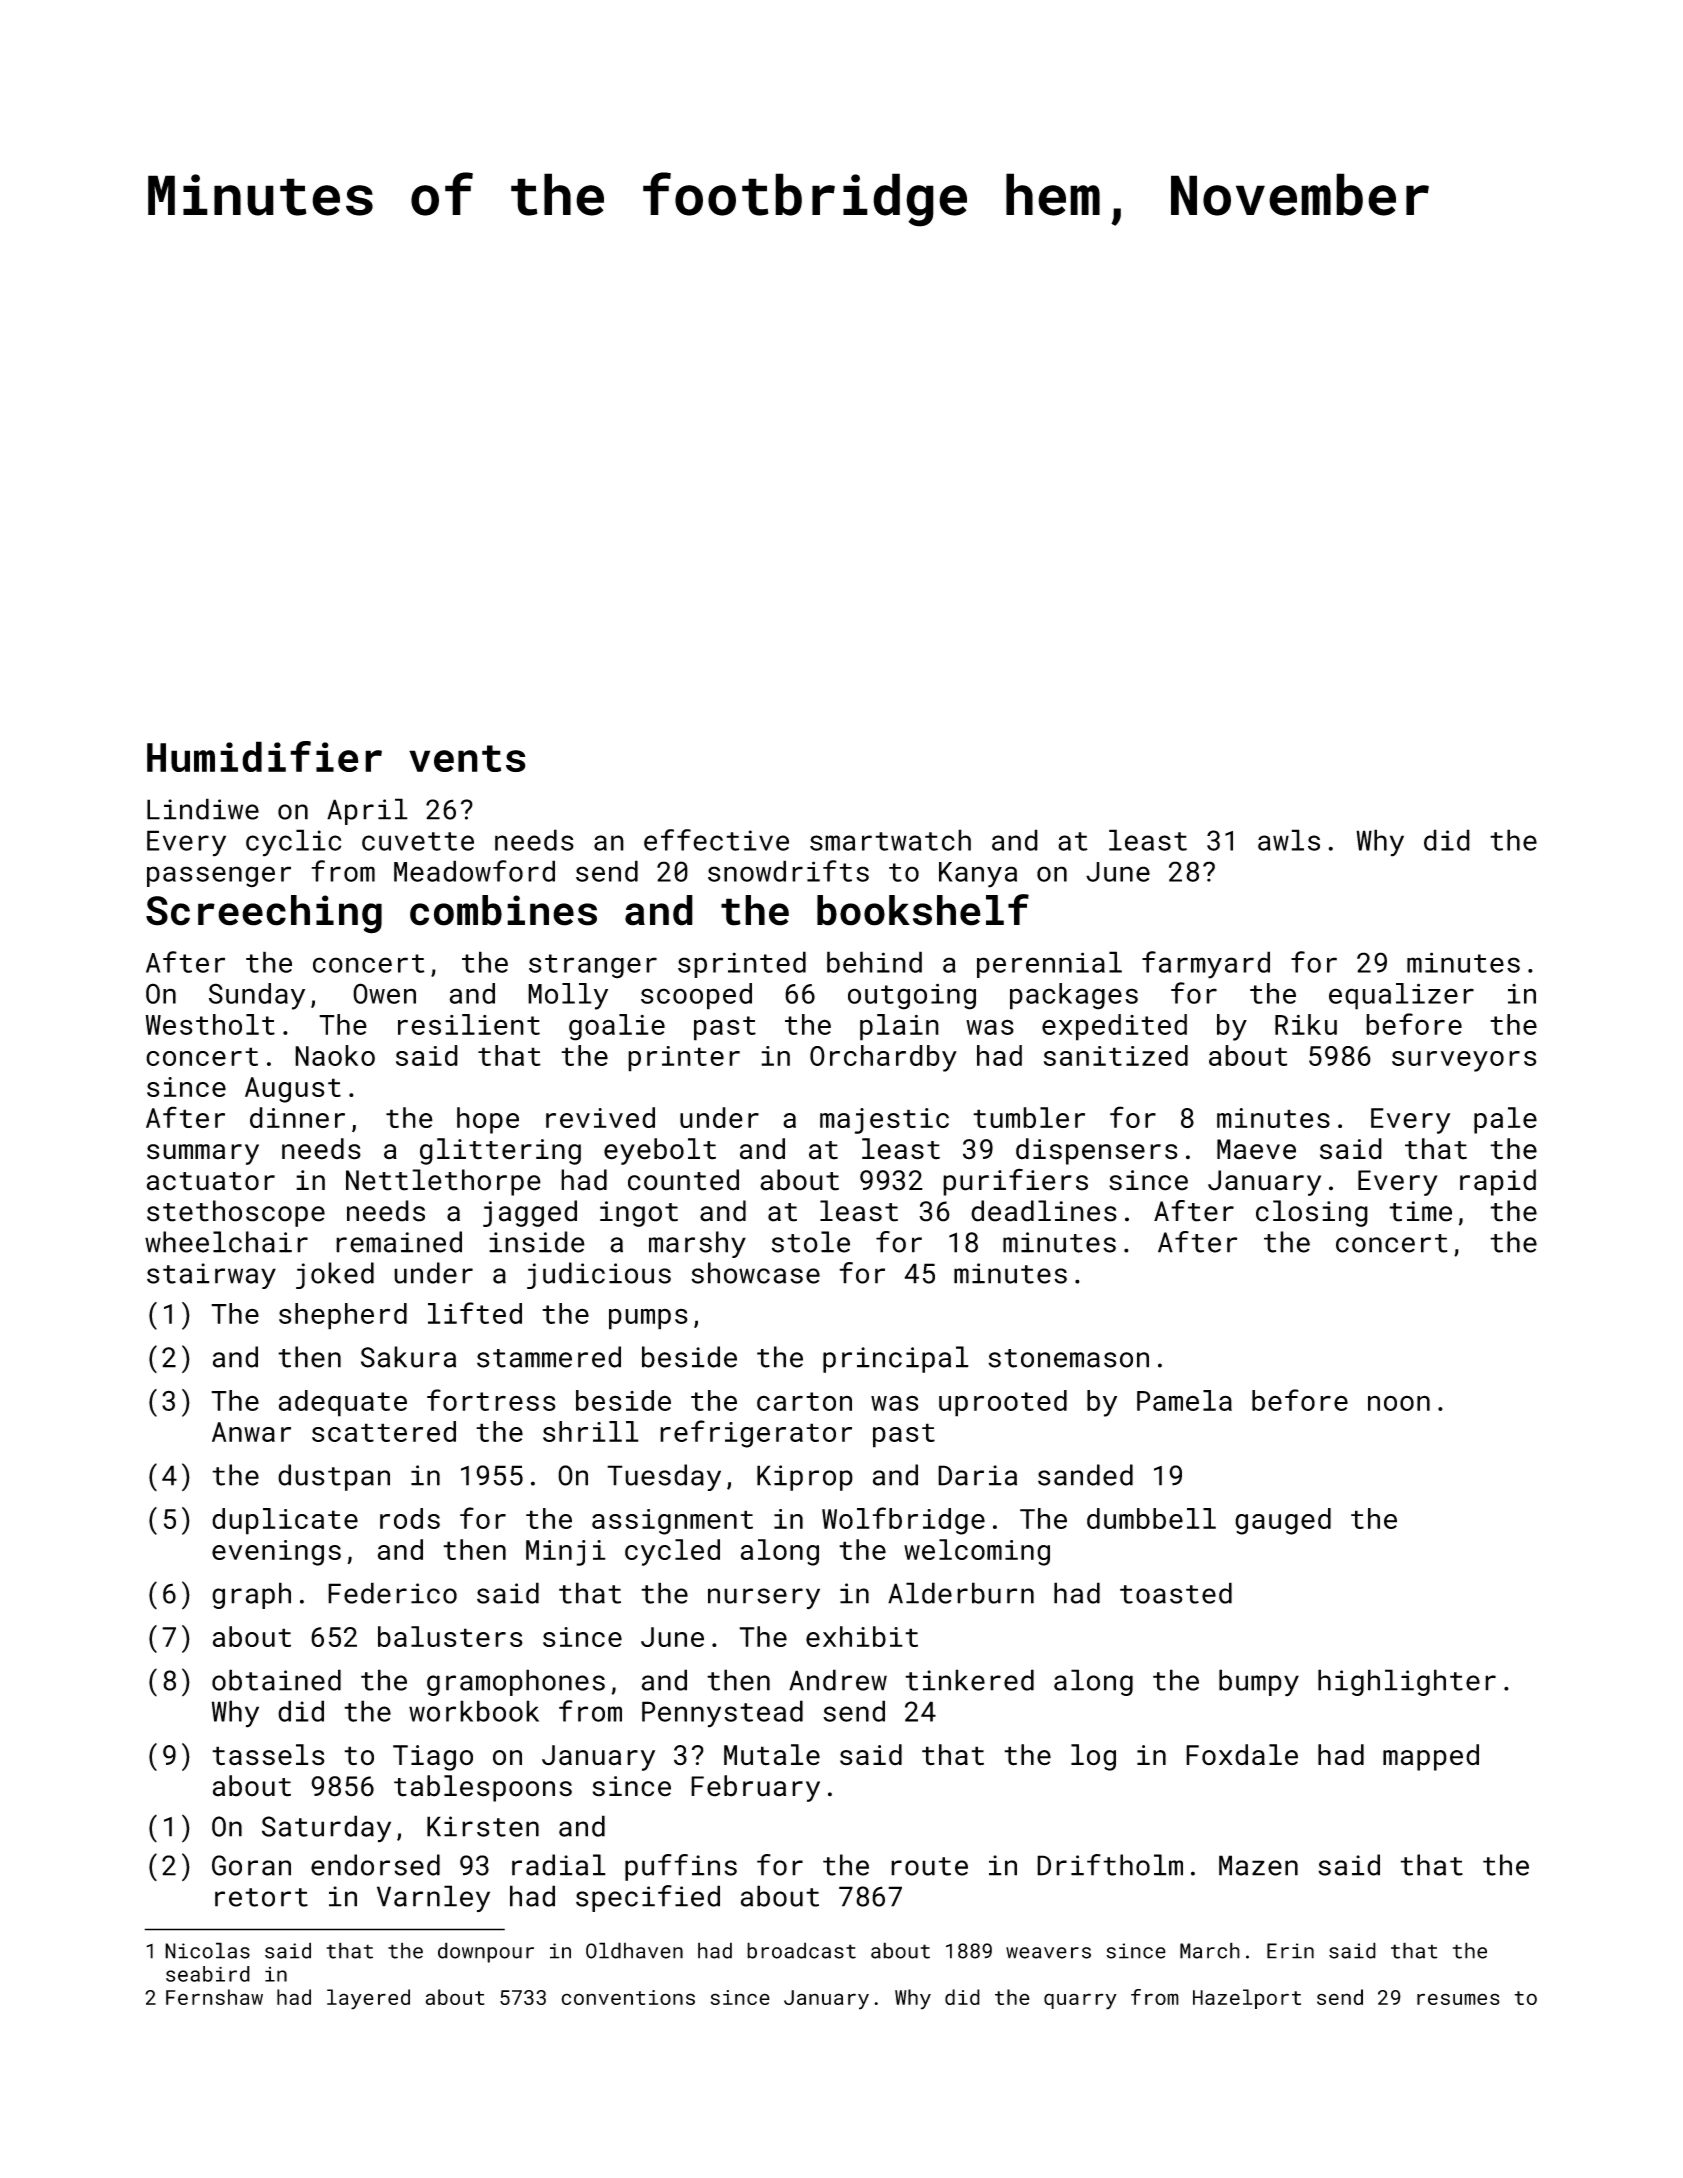  What do you see at coordinates (1498, 1182) in the screenshot?
I see `rapid` at bounding box center [1498, 1182].
